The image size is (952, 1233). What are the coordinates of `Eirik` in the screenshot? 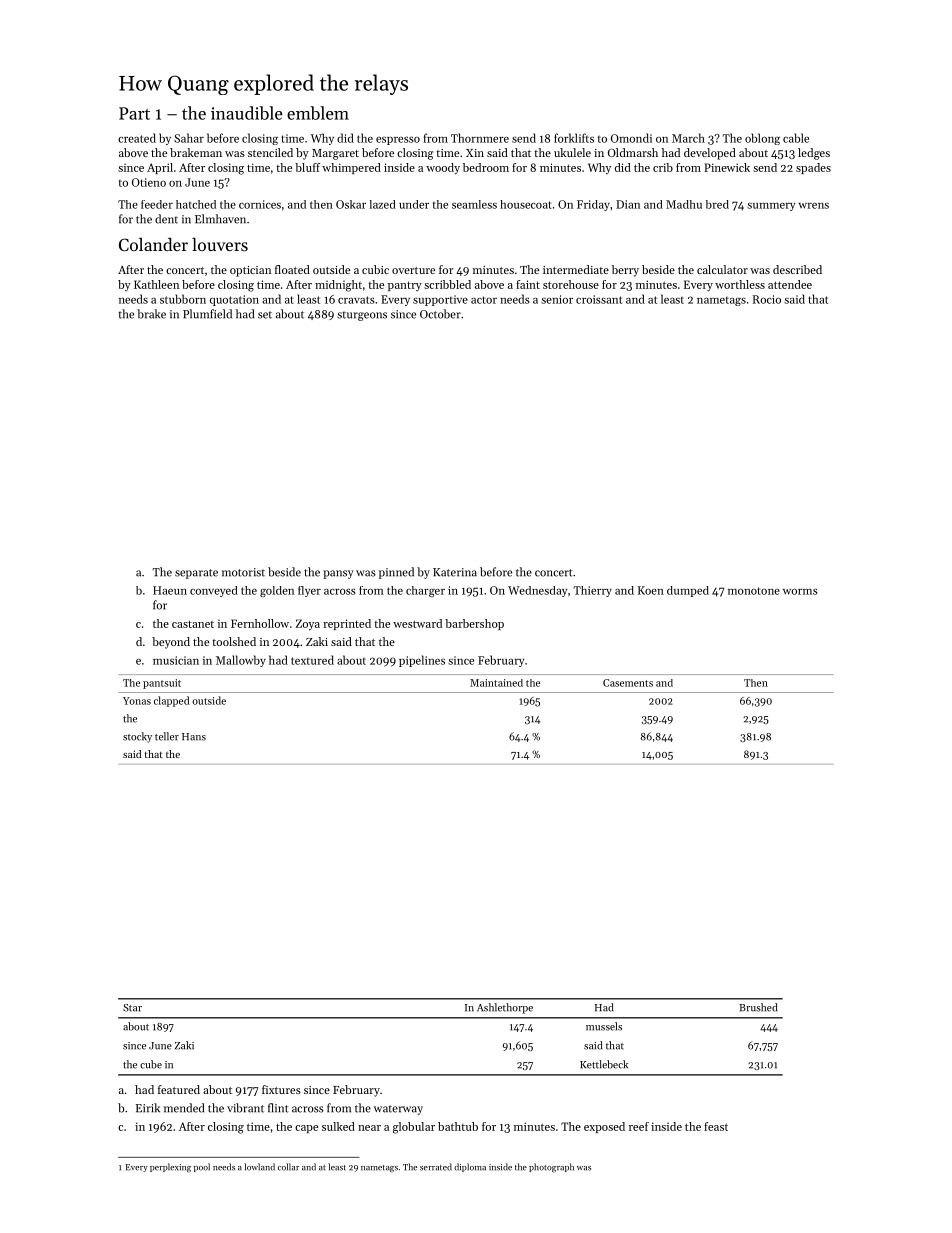 It's located at (148, 1108).
